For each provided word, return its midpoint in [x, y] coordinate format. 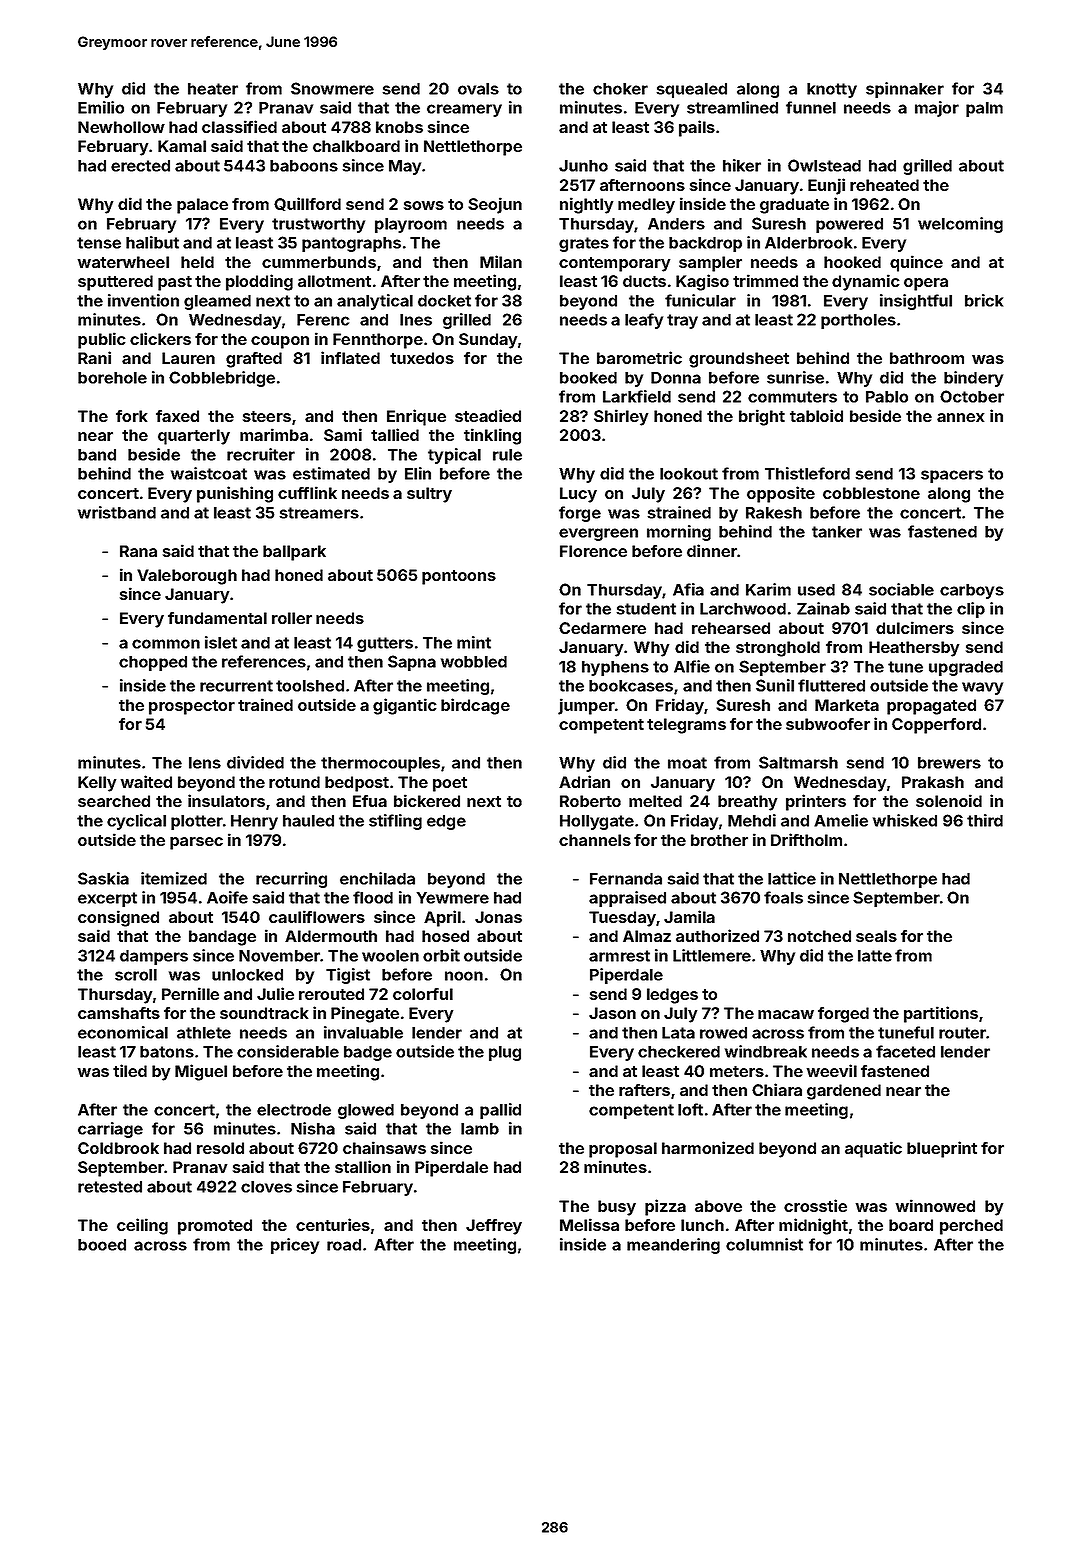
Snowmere [332, 88]
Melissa [589, 1224]
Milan [501, 261]
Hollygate [597, 822]
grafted [254, 360]
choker [620, 89]
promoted [215, 1227]
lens [205, 763]
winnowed [935, 1205]
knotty [832, 90]
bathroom [927, 358]
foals [783, 897]
